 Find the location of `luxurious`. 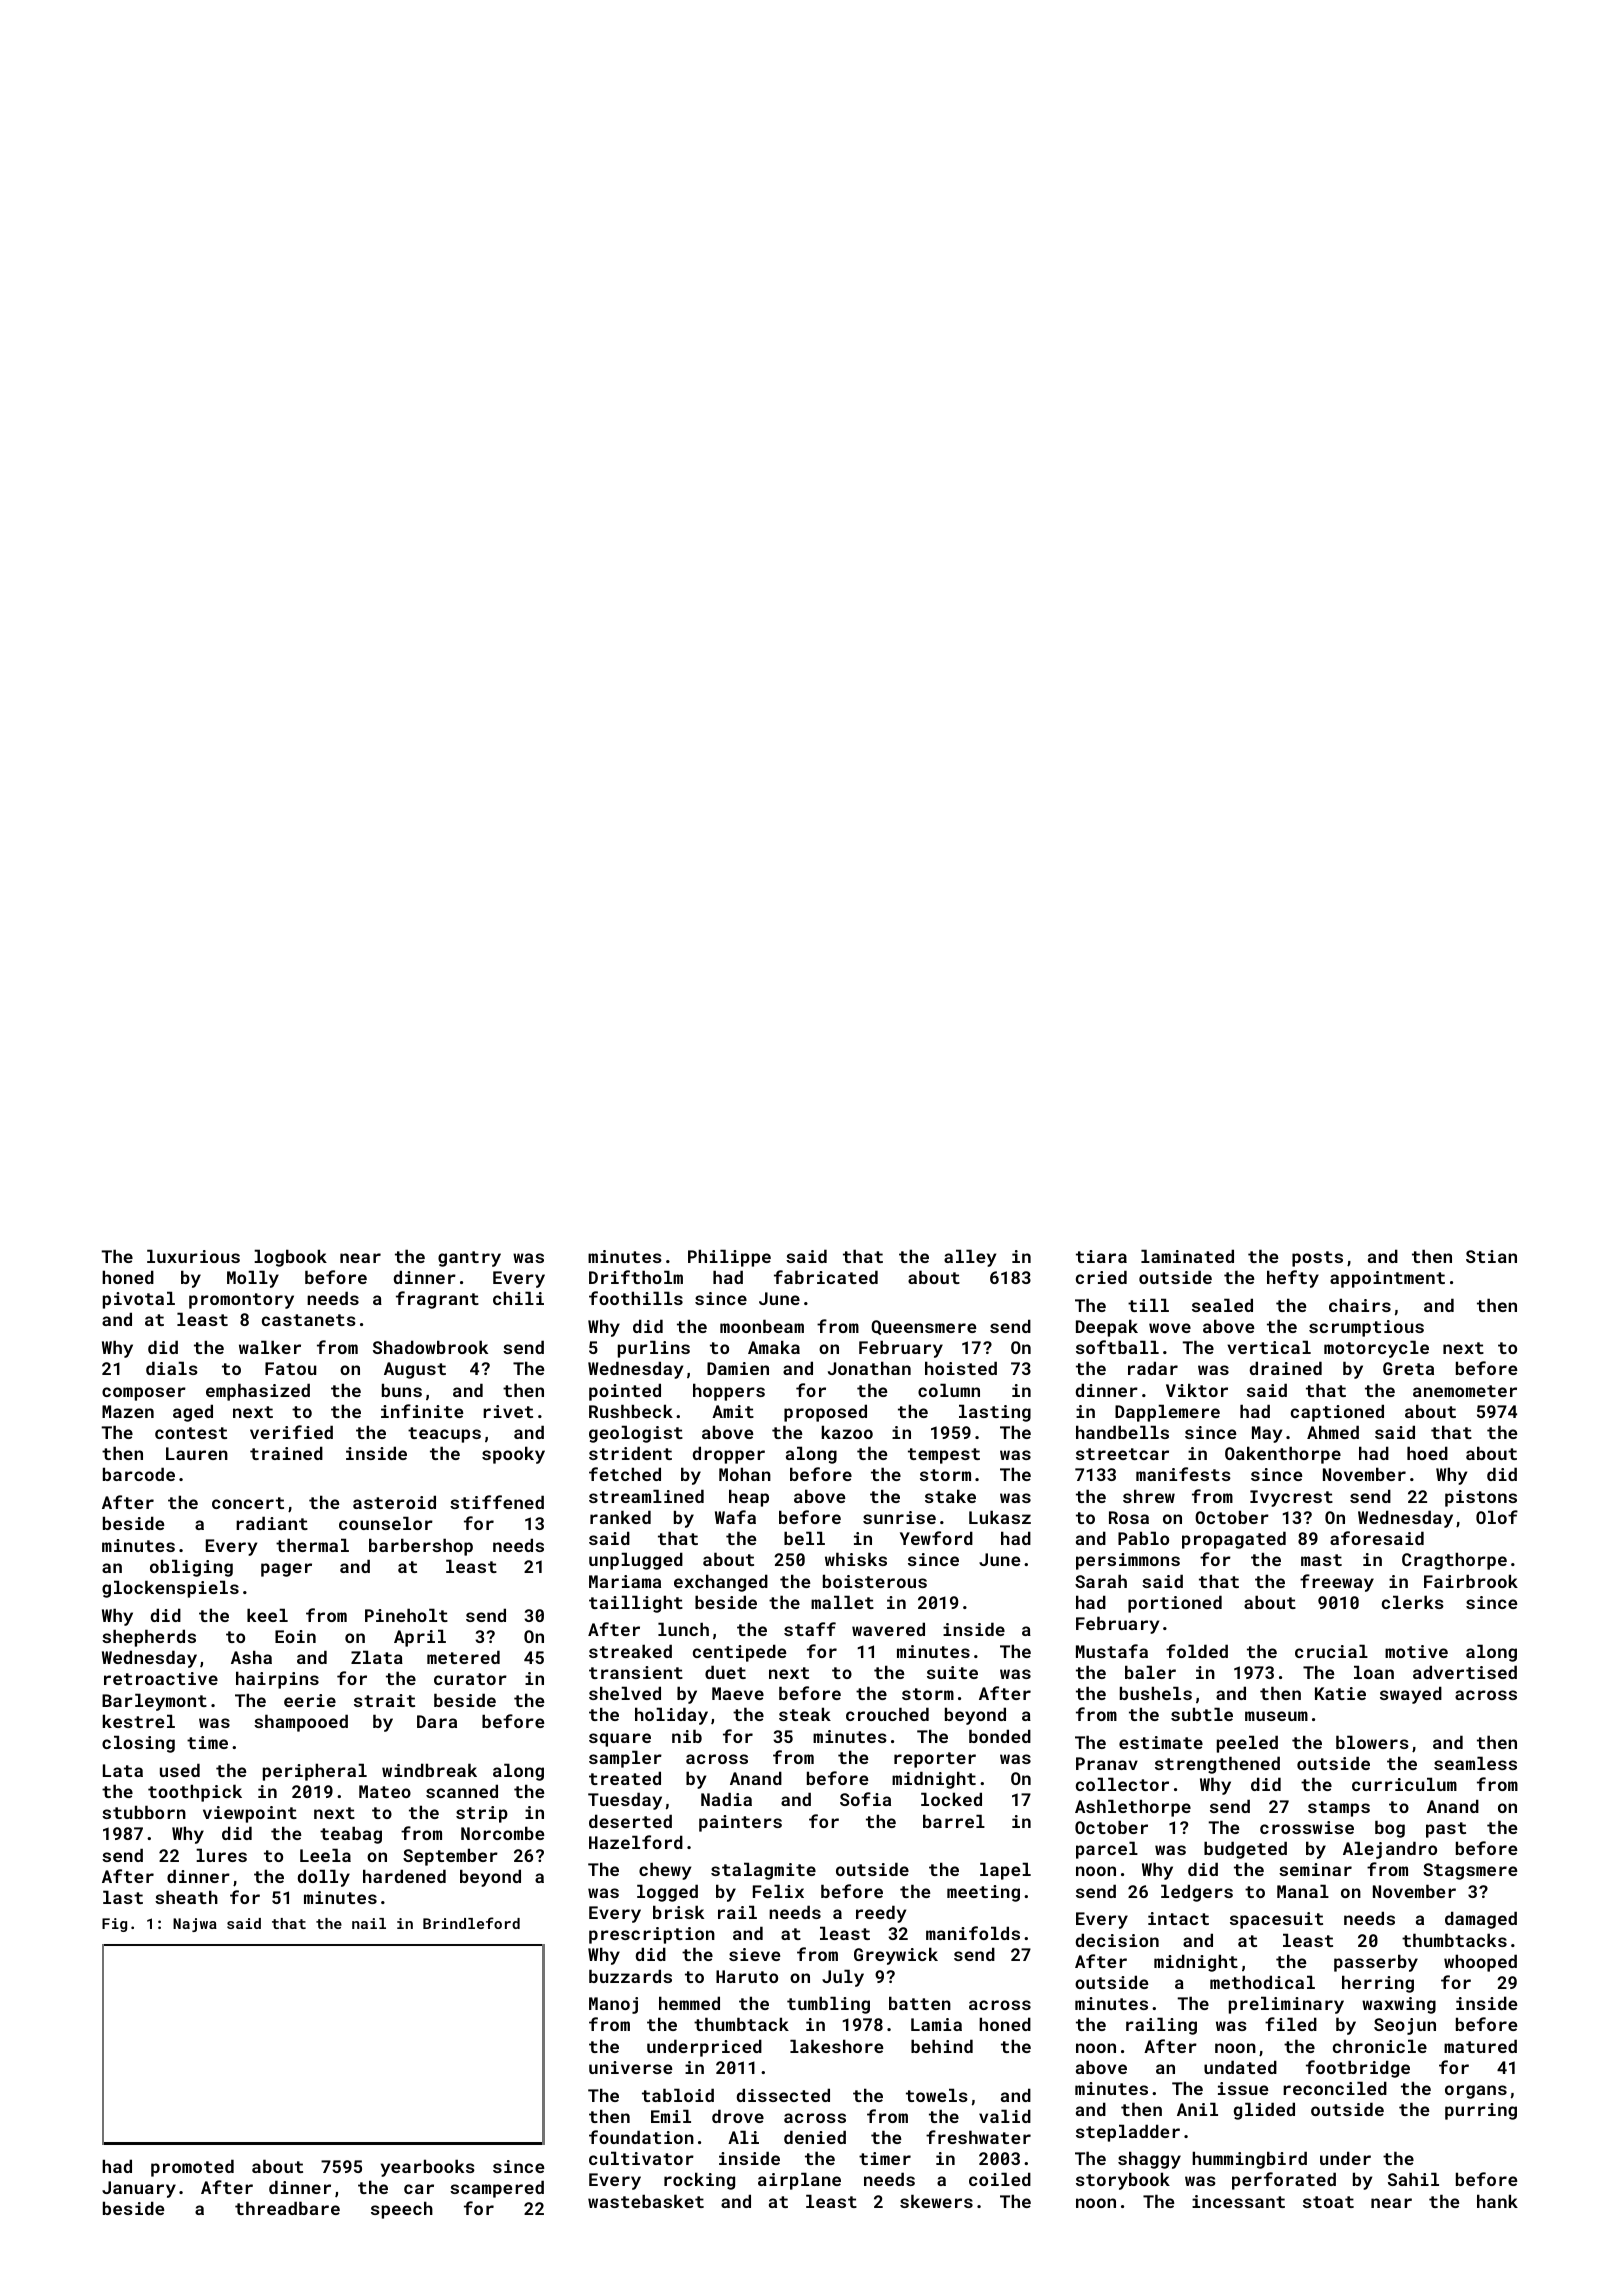

luxurious is located at coordinates (193, 1256).
